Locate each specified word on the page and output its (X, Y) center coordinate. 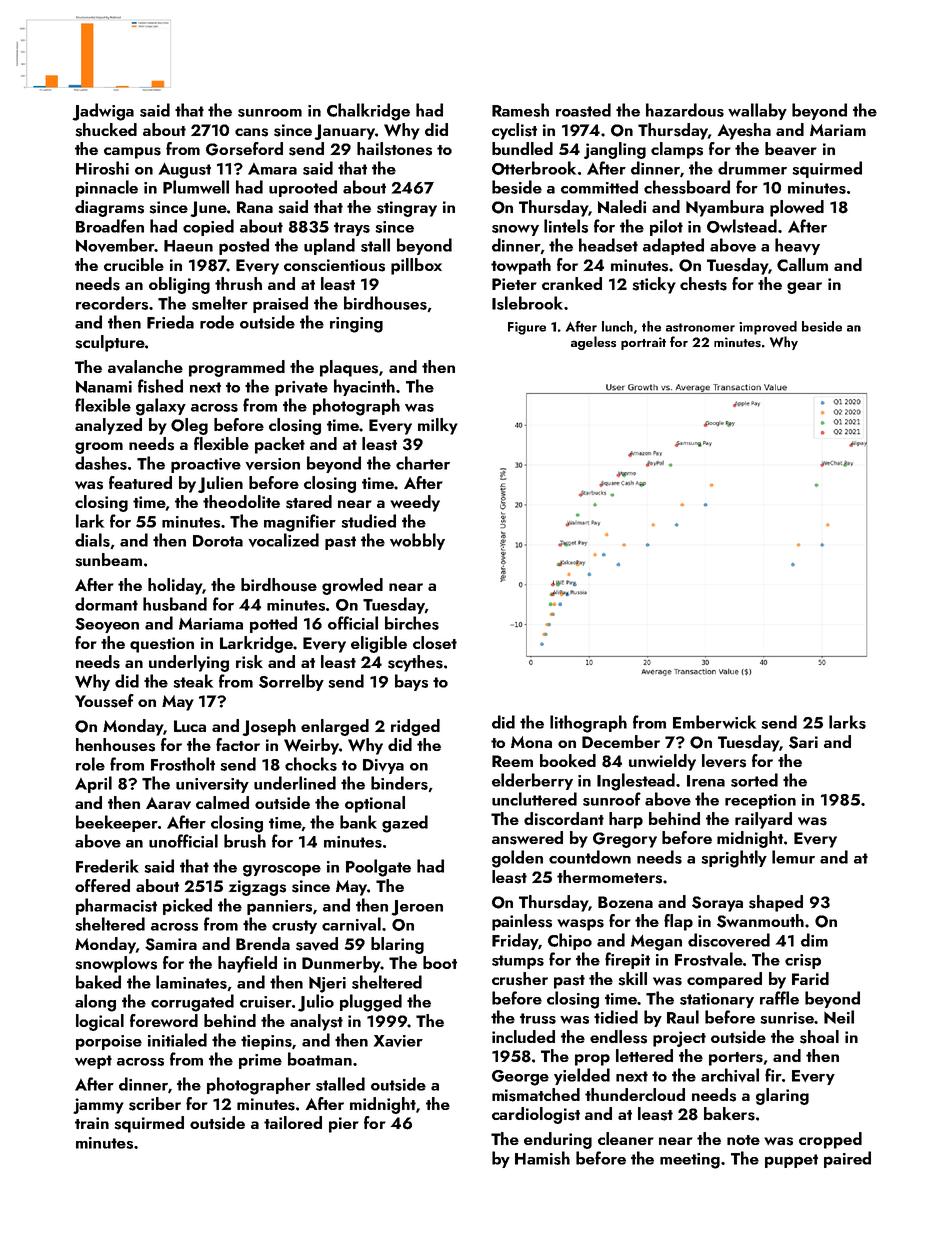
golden (517, 859)
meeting (690, 1161)
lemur (793, 857)
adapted (673, 246)
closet (435, 643)
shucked (106, 130)
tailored (293, 1122)
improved (768, 328)
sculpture (110, 343)
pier (344, 1125)
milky (438, 426)
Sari (803, 742)
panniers (279, 907)
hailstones (394, 149)
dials (92, 540)
